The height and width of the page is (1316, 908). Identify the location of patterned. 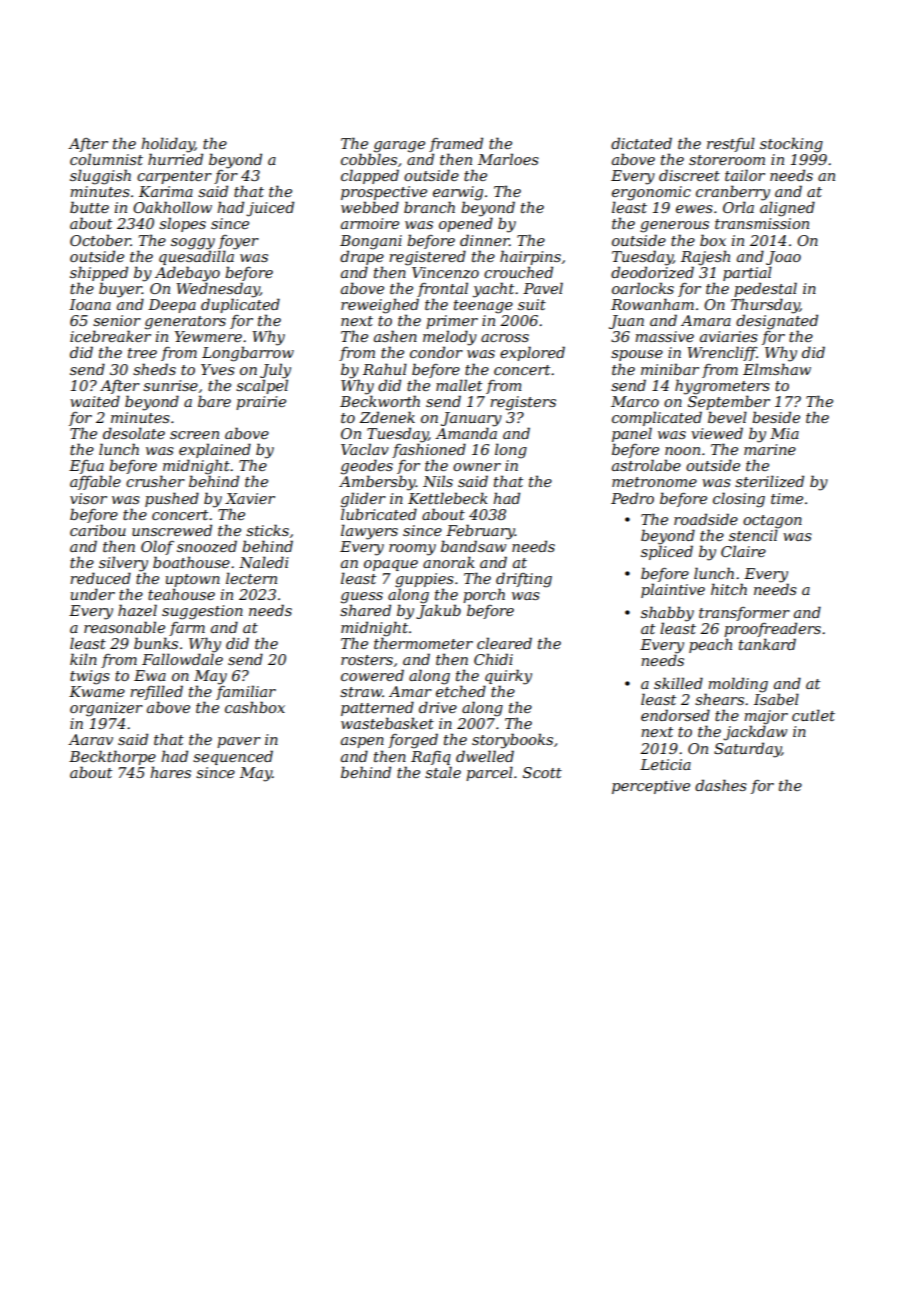
(377, 708).
